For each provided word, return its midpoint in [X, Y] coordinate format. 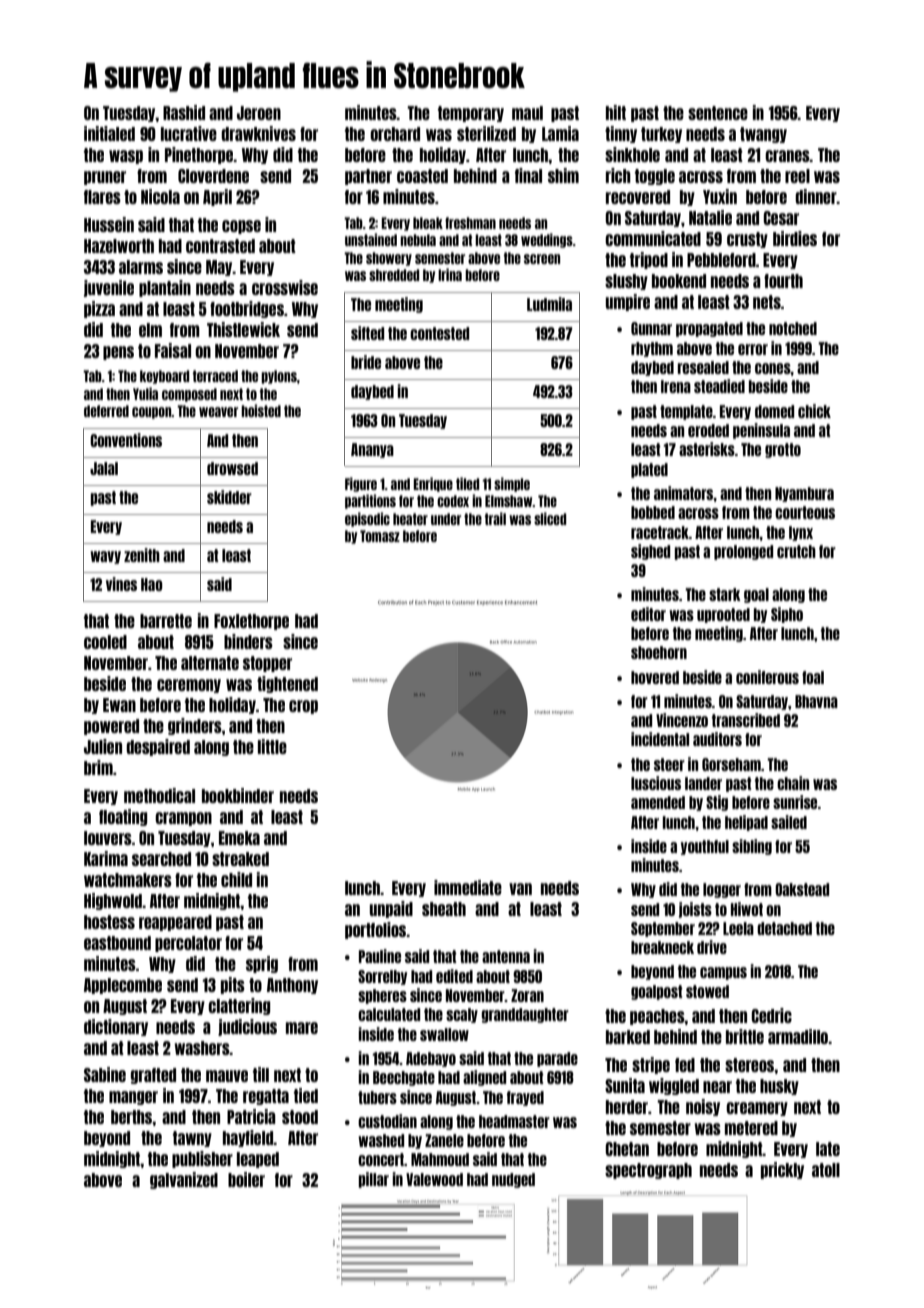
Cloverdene [213, 176]
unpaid [391, 909]
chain [793, 783]
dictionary [116, 1027]
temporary [471, 114]
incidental [660, 739]
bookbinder [238, 795]
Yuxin [720, 196]
